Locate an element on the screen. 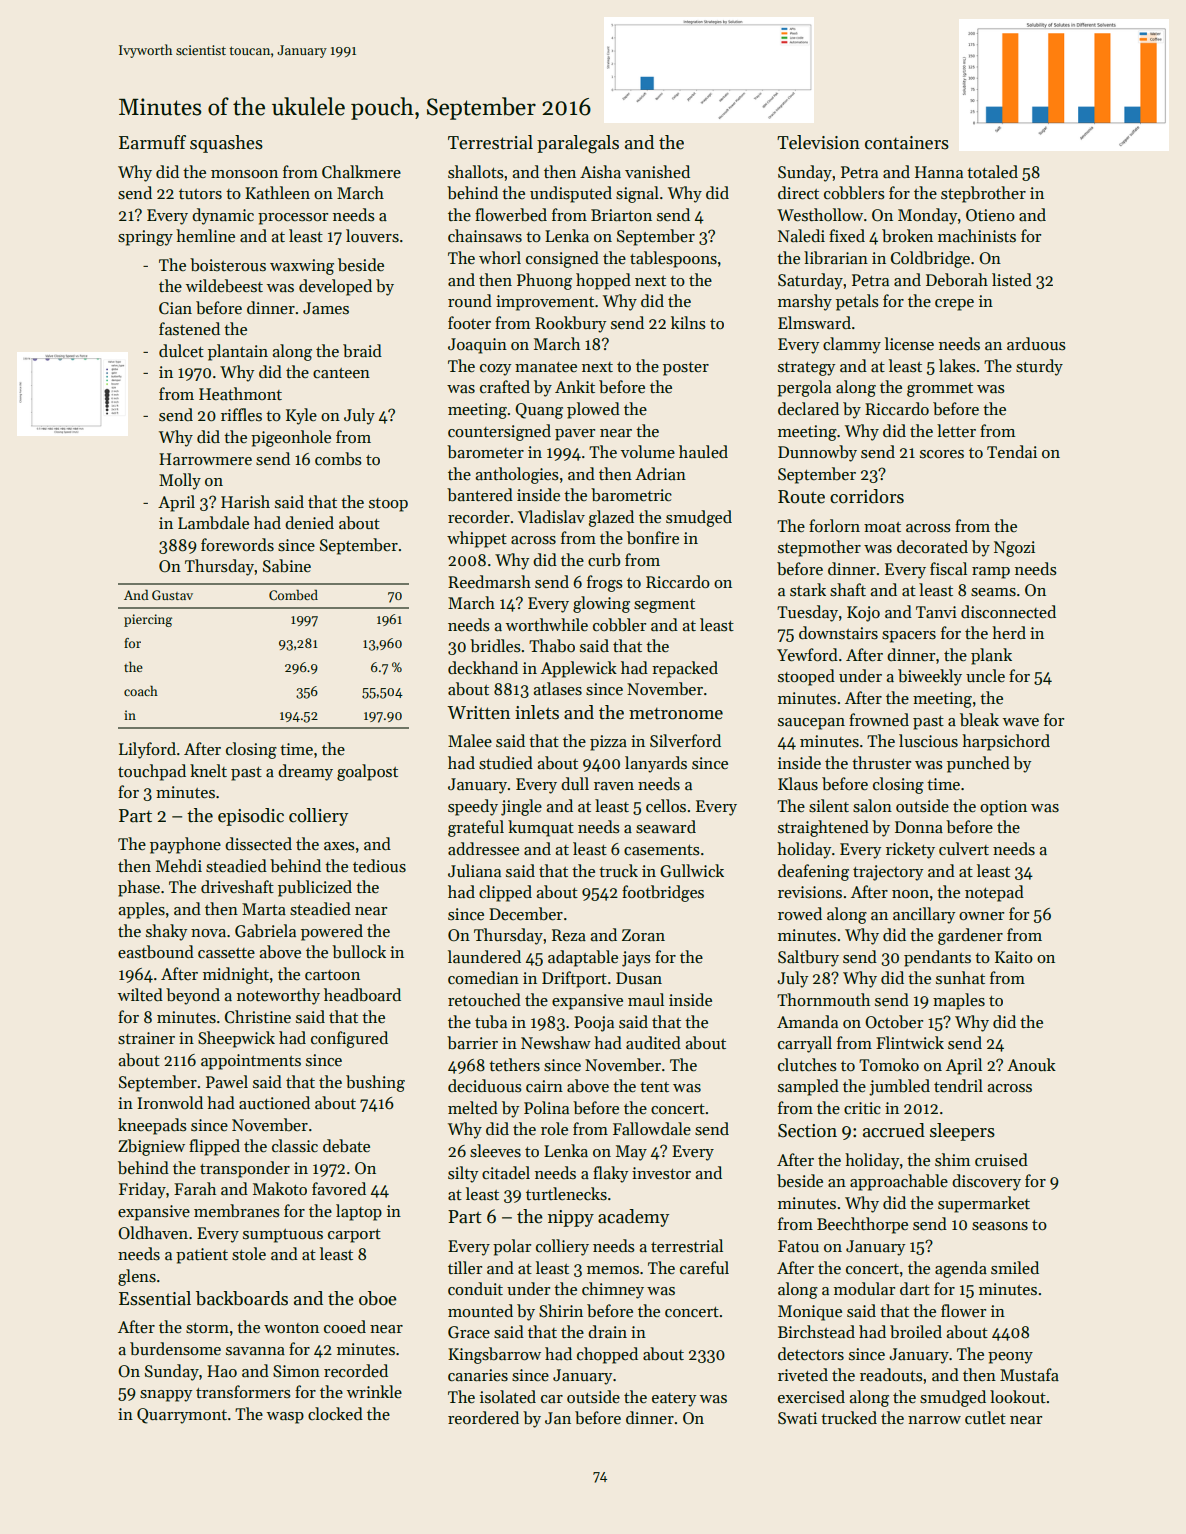  grateful is located at coordinates (476, 828).
